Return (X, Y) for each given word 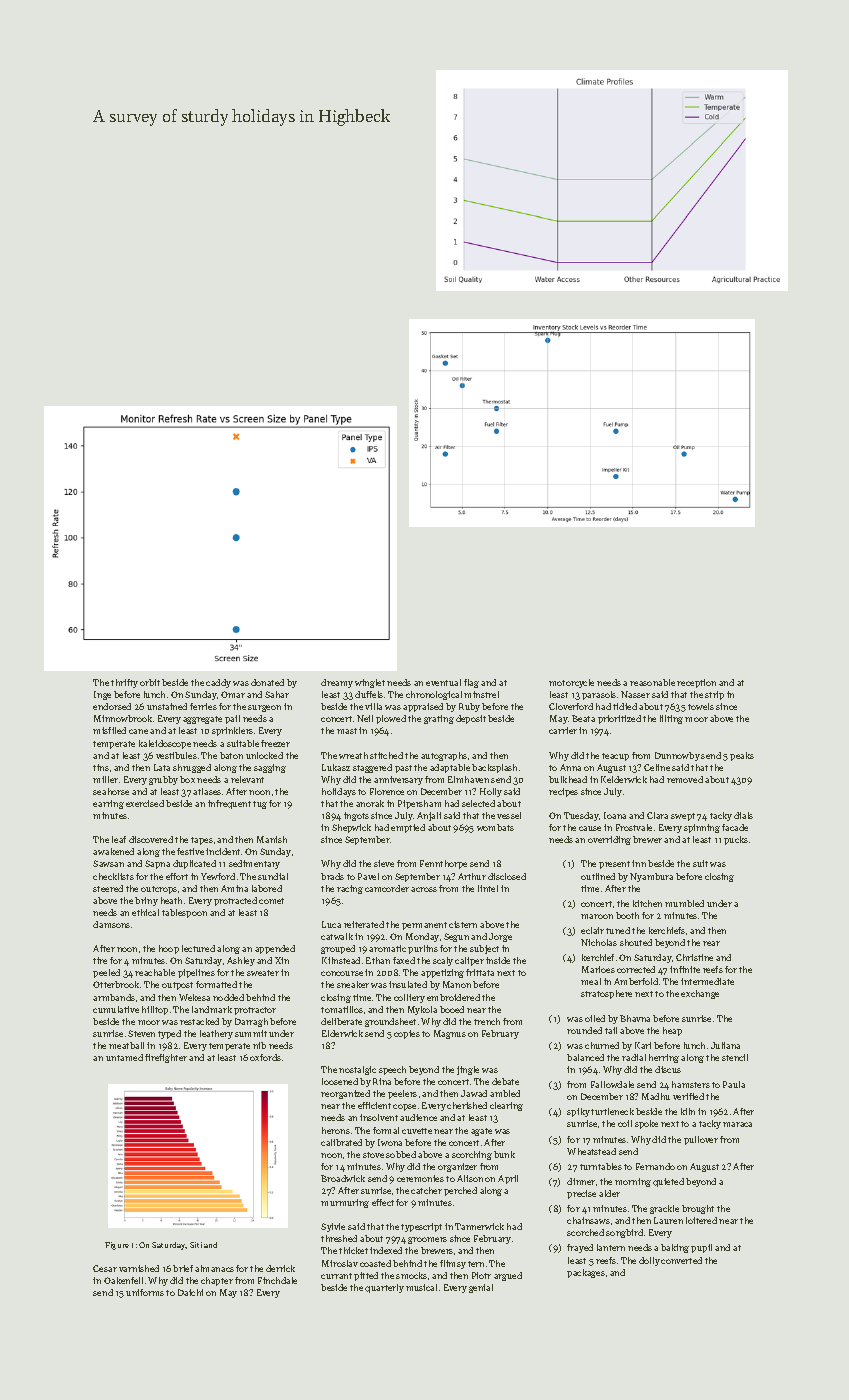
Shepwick (351, 828)
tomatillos (342, 1009)
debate (505, 1081)
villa (373, 706)
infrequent (229, 804)
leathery (216, 1034)
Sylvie (333, 1227)
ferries (203, 706)
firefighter (166, 1058)
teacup (615, 757)
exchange (700, 994)
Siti (196, 1245)
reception (696, 683)
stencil (735, 1057)
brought (698, 1209)
